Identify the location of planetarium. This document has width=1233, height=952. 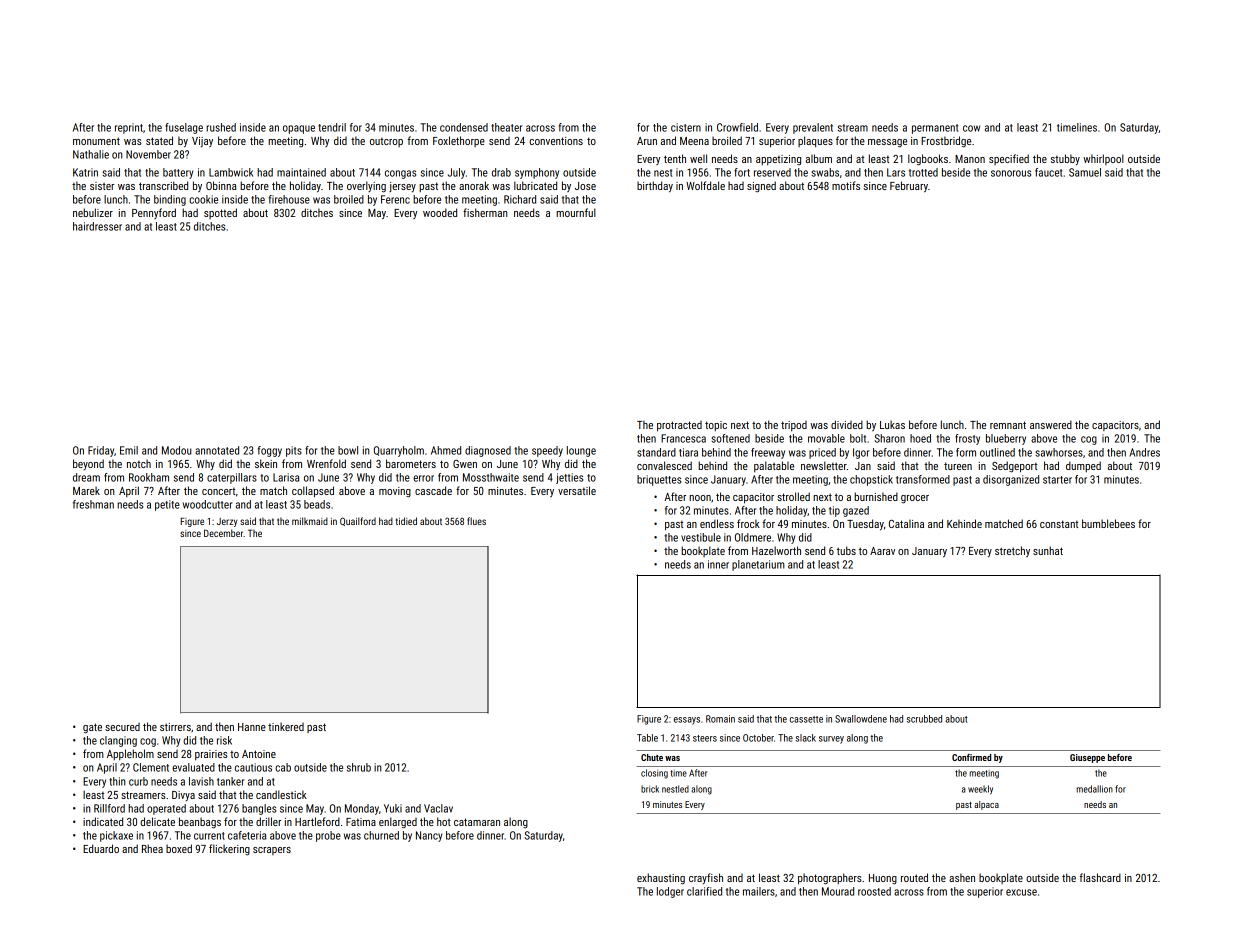
(758, 565).
